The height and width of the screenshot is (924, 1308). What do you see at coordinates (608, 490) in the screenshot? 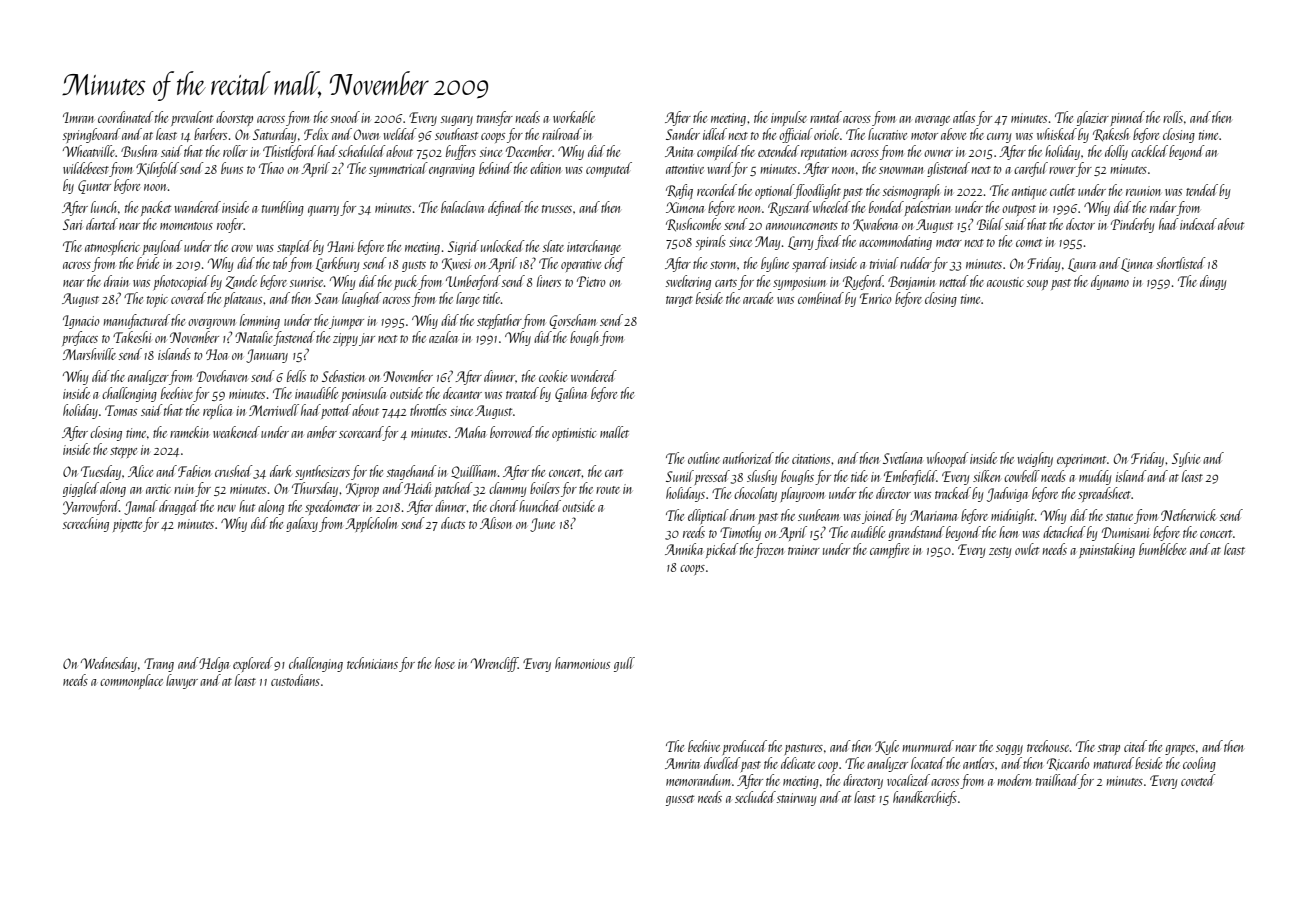
I see `route` at bounding box center [608, 490].
